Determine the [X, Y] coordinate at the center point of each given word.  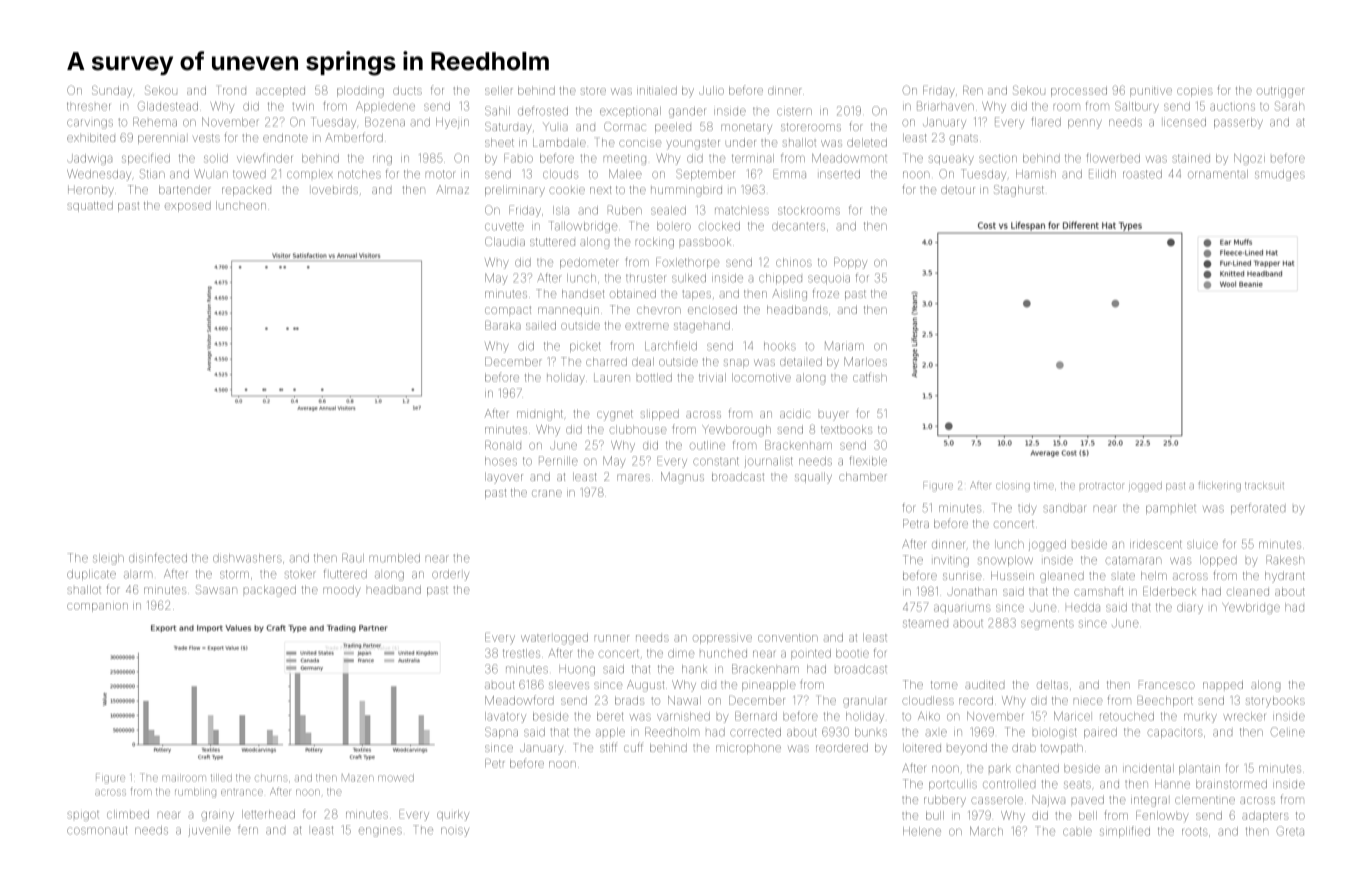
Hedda [1083, 607]
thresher [88, 107]
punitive [1151, 92]
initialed [657, 90]
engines [380, 832]
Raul [353, 558]
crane [547, 493]
